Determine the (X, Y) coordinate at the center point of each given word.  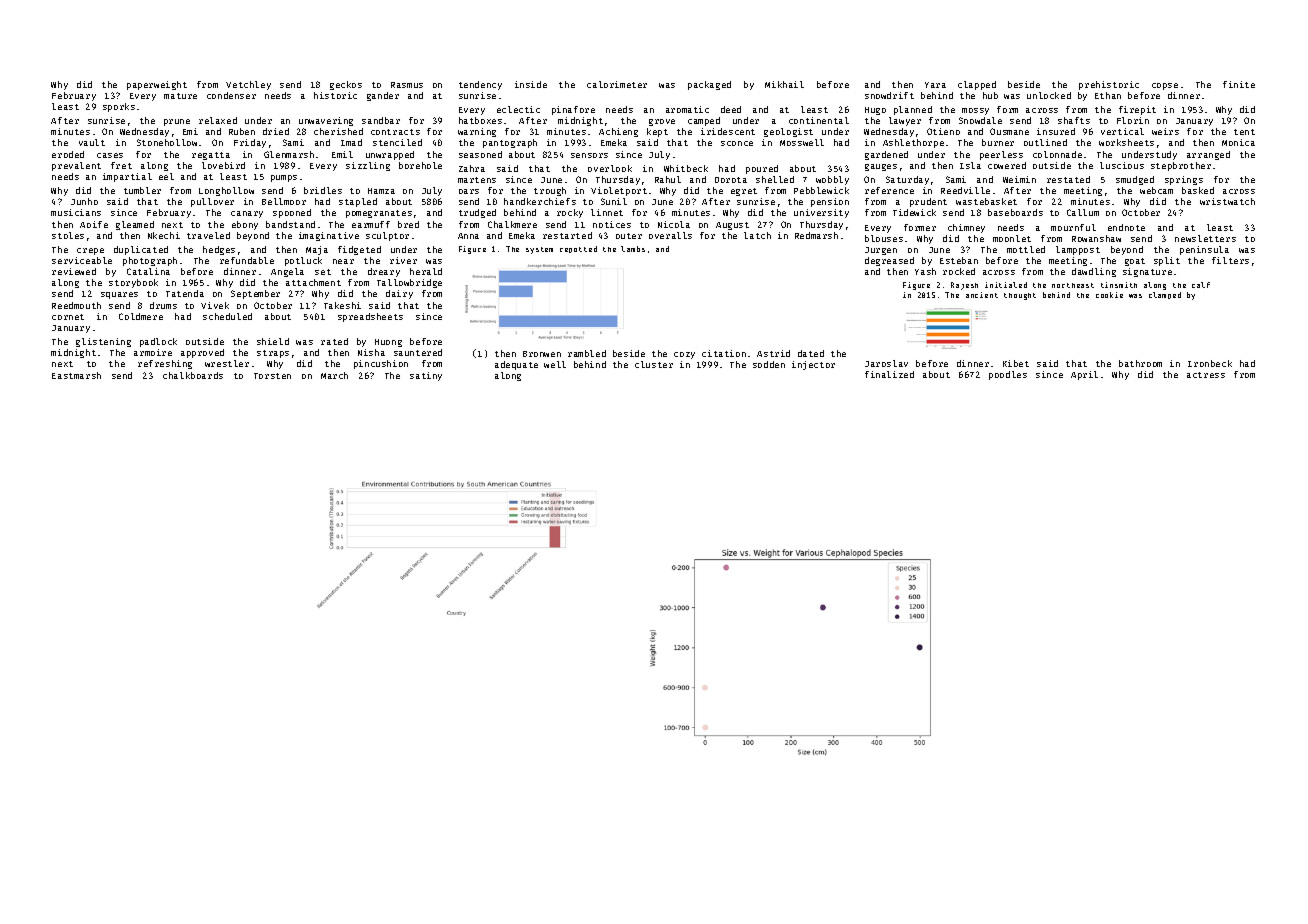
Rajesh (964, 286)
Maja (317, 250)
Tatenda (185, 293)
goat (1135, 262)
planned (913, 110)
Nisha (371, 352)
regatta (211, 156)
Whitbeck (686, 168)
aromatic (687, 109)
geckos (346, 85)
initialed (1006, 285)
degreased (889, 261)
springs (1184, 180)
